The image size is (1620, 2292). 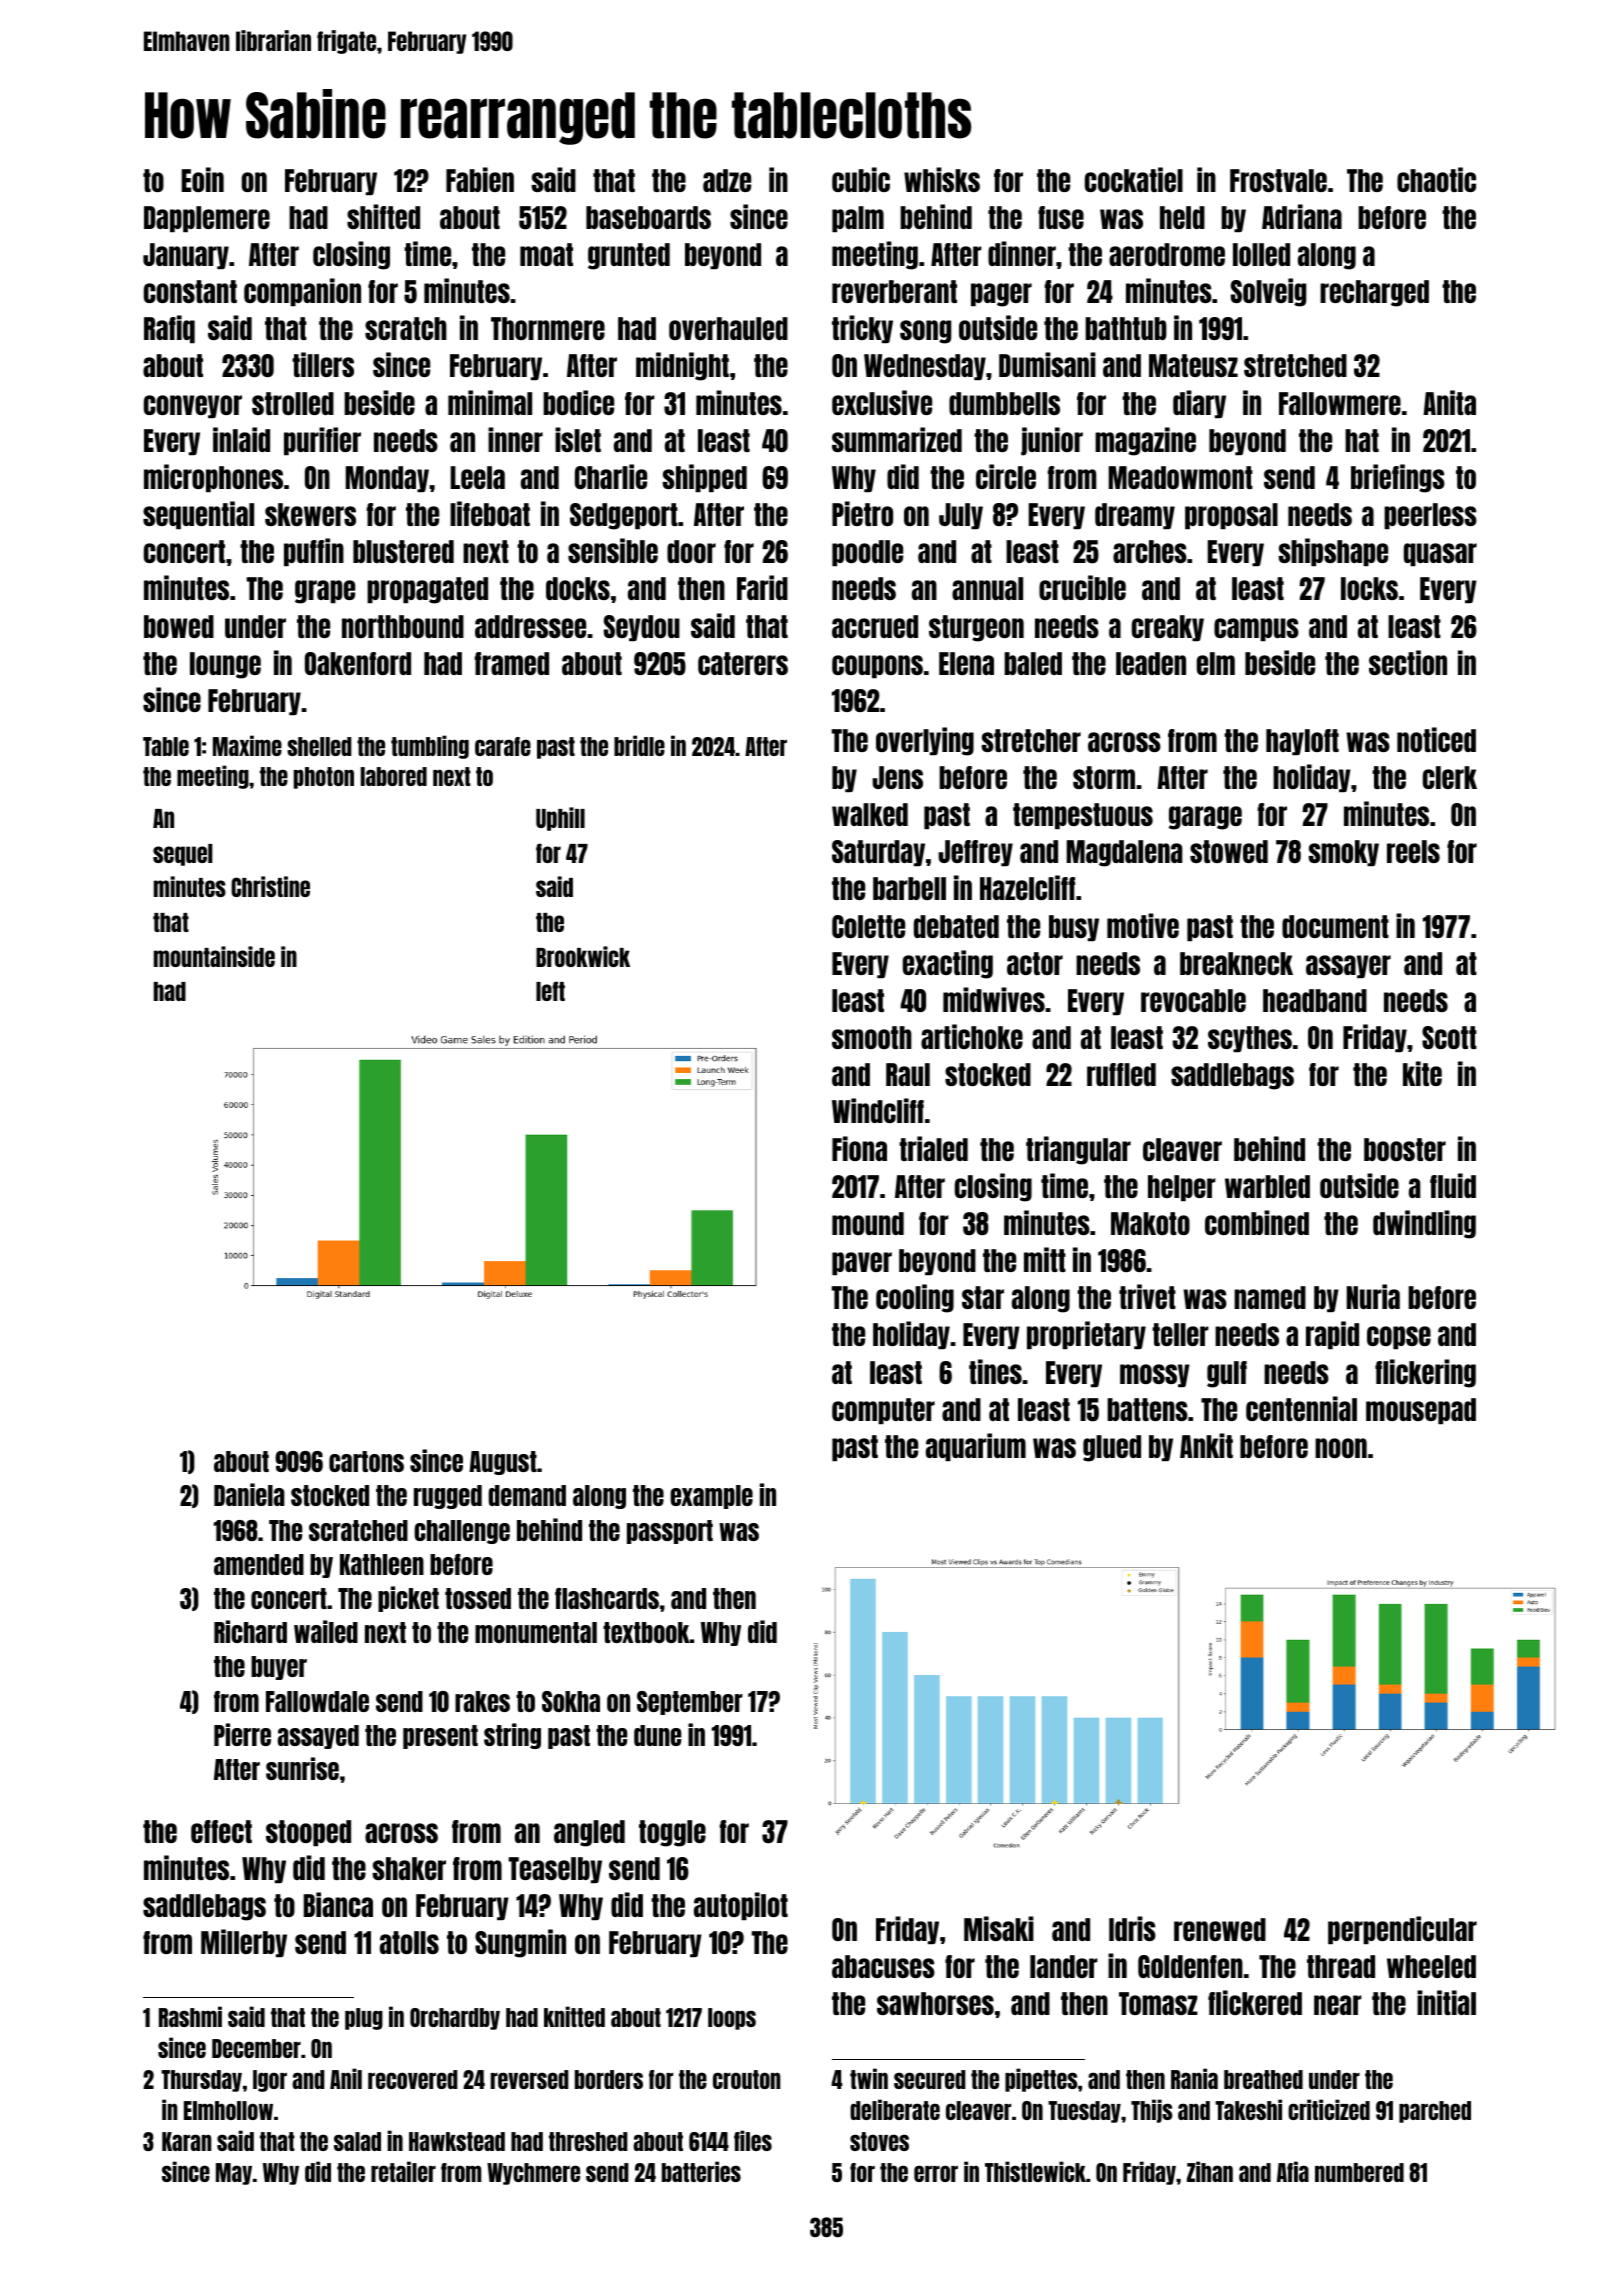 I want to click on overlying, so click(x=925, y=741).
